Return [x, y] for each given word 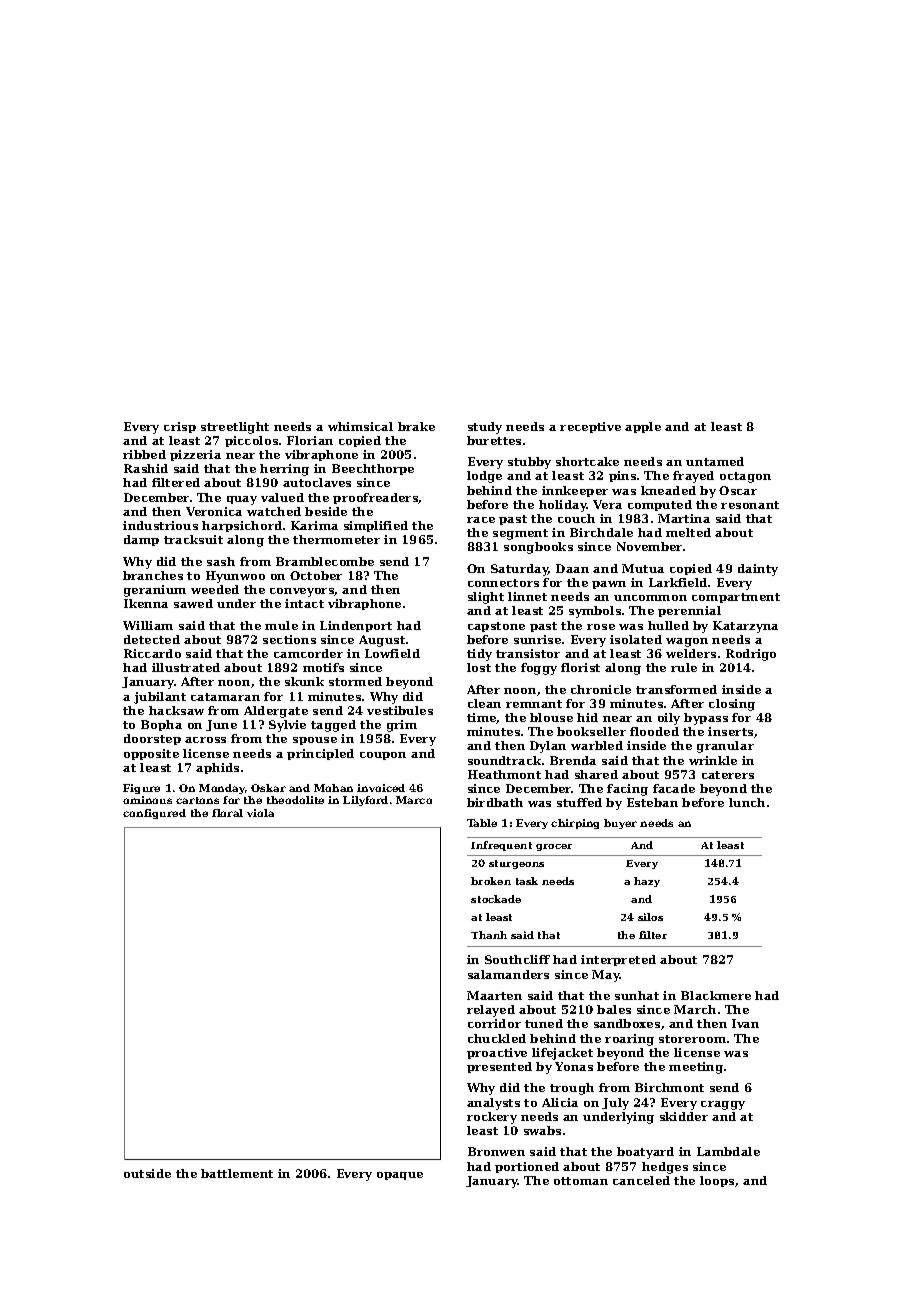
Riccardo [152, 653]
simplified [376, 526]
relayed [491, 1011]
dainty [758, 570]
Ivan [745, 1023]
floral [227, 813]
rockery [492, 1118]
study [485, 428]
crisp [180, 427]
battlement [237, 1173]
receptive [590, 427]
